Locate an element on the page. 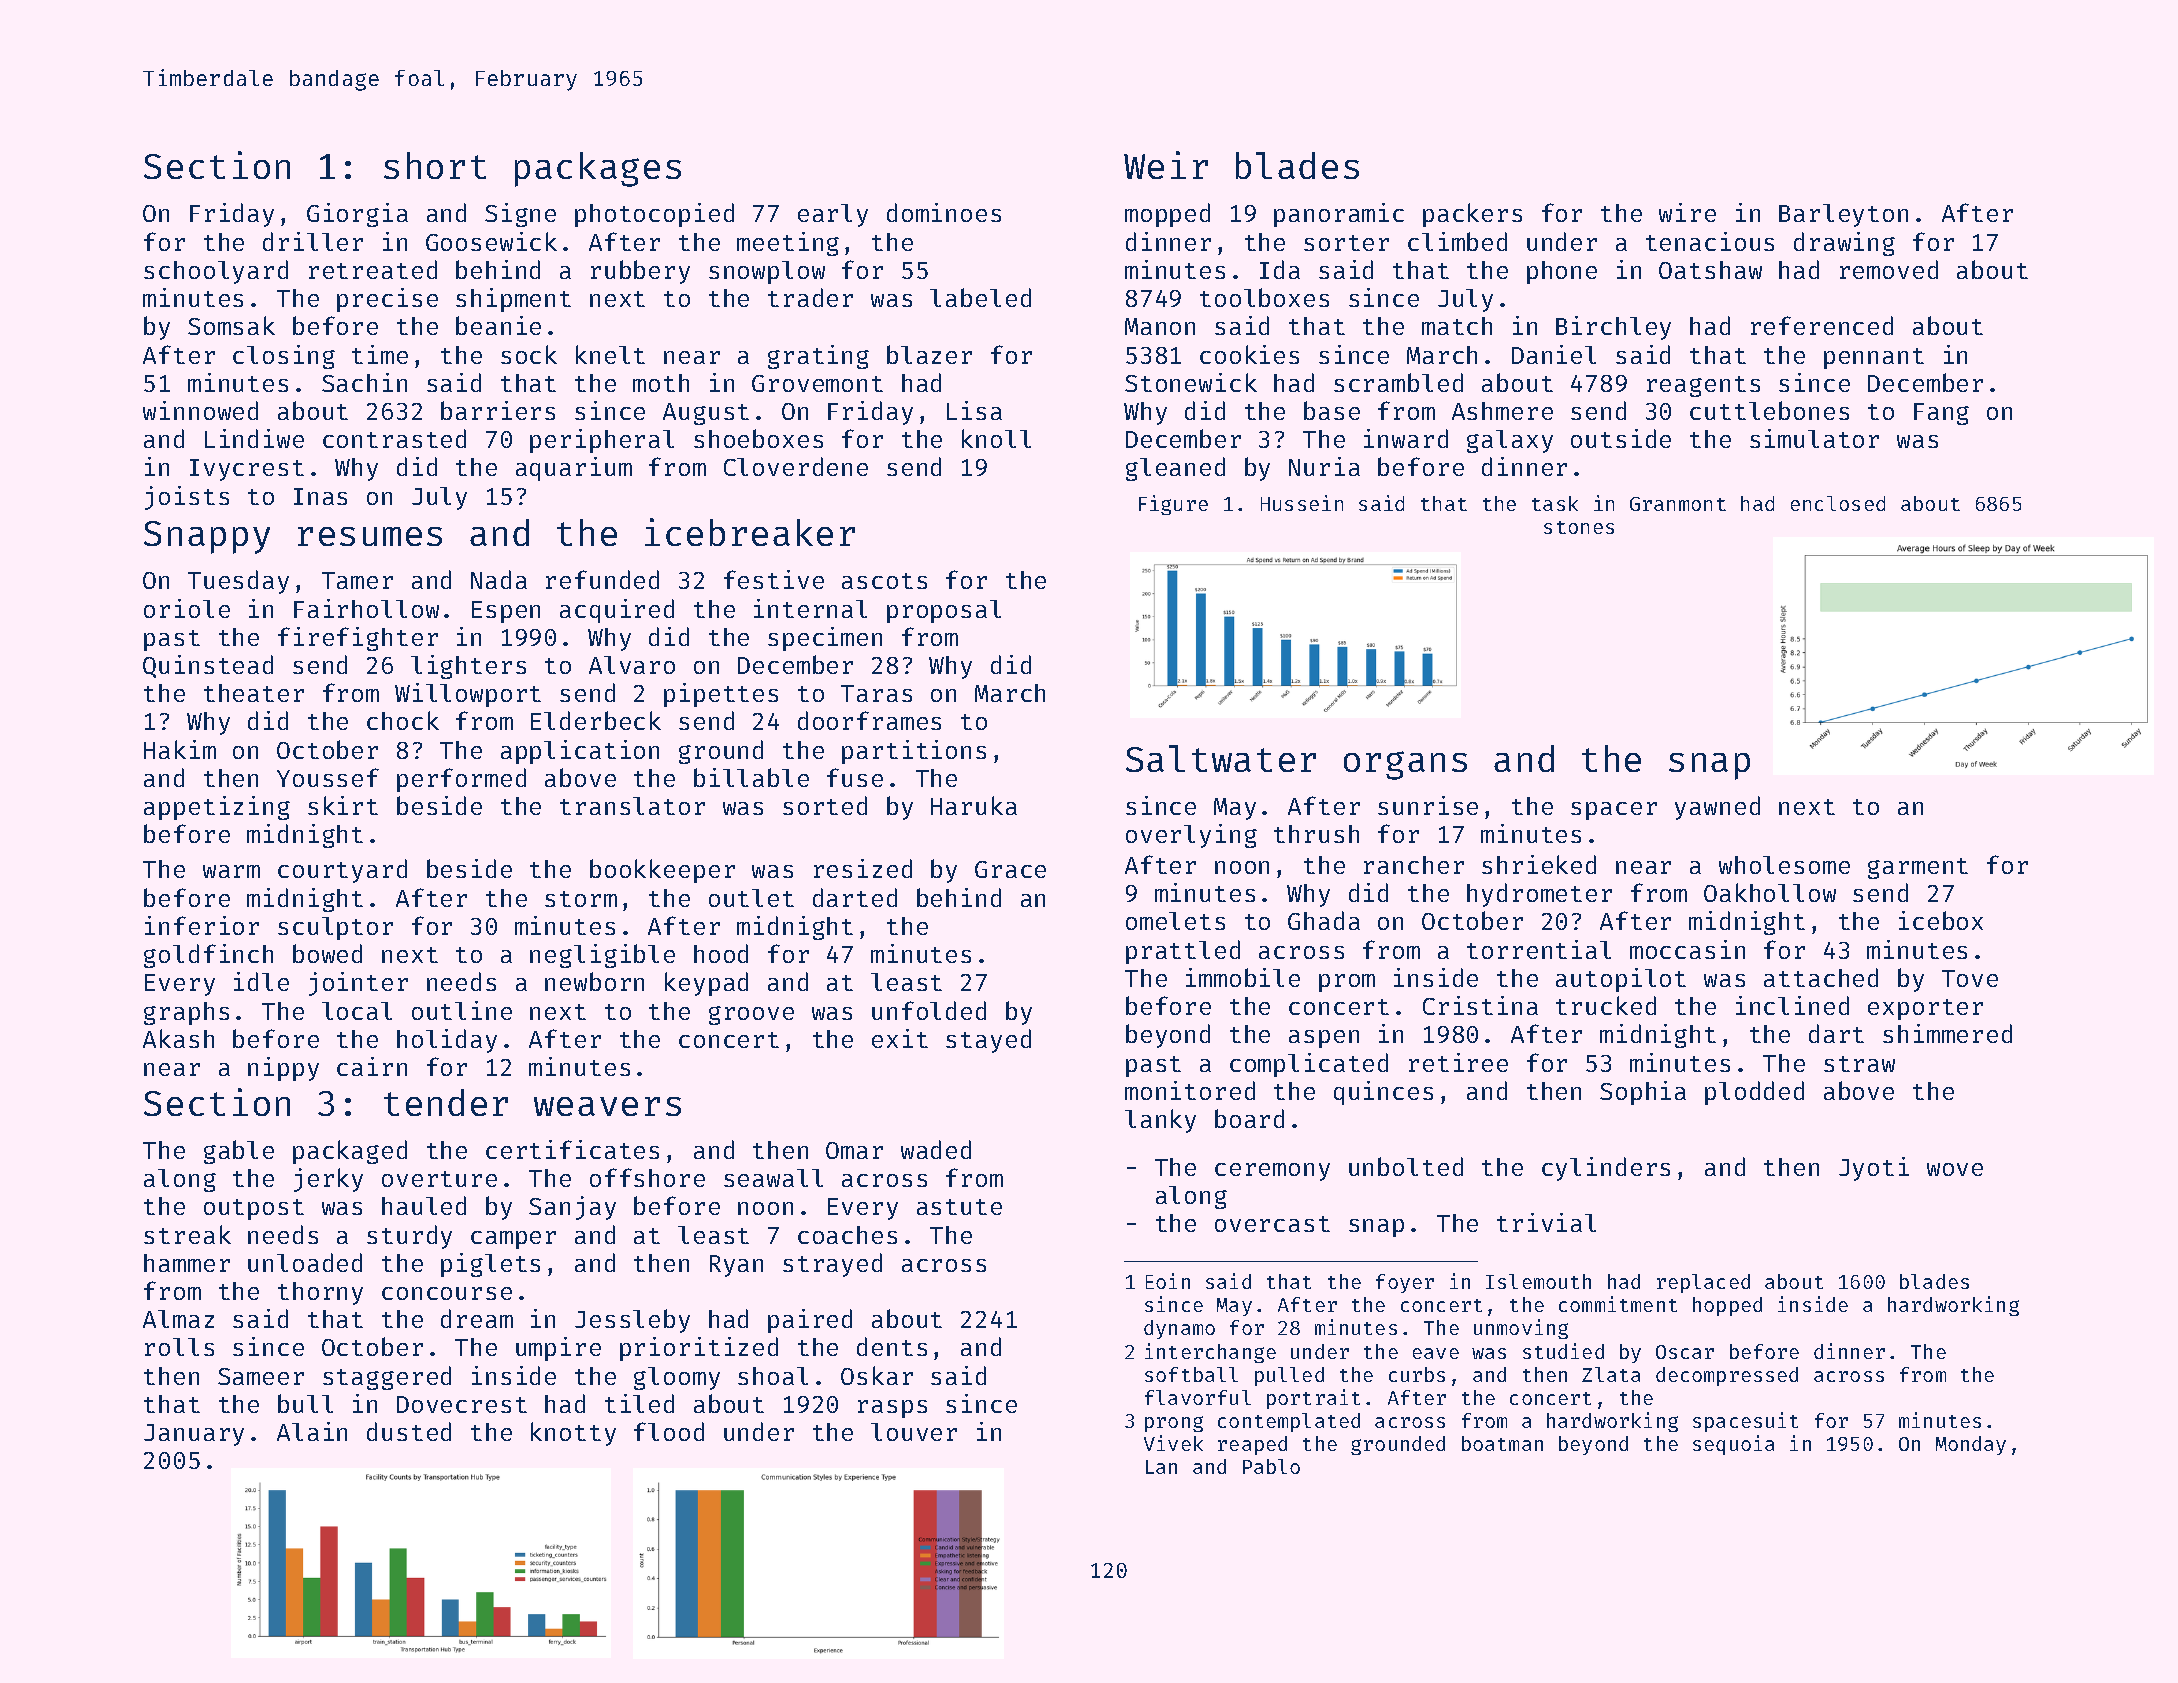 This page has height=1683, width=2178. Alain is located at coordinates (312, 1431).
